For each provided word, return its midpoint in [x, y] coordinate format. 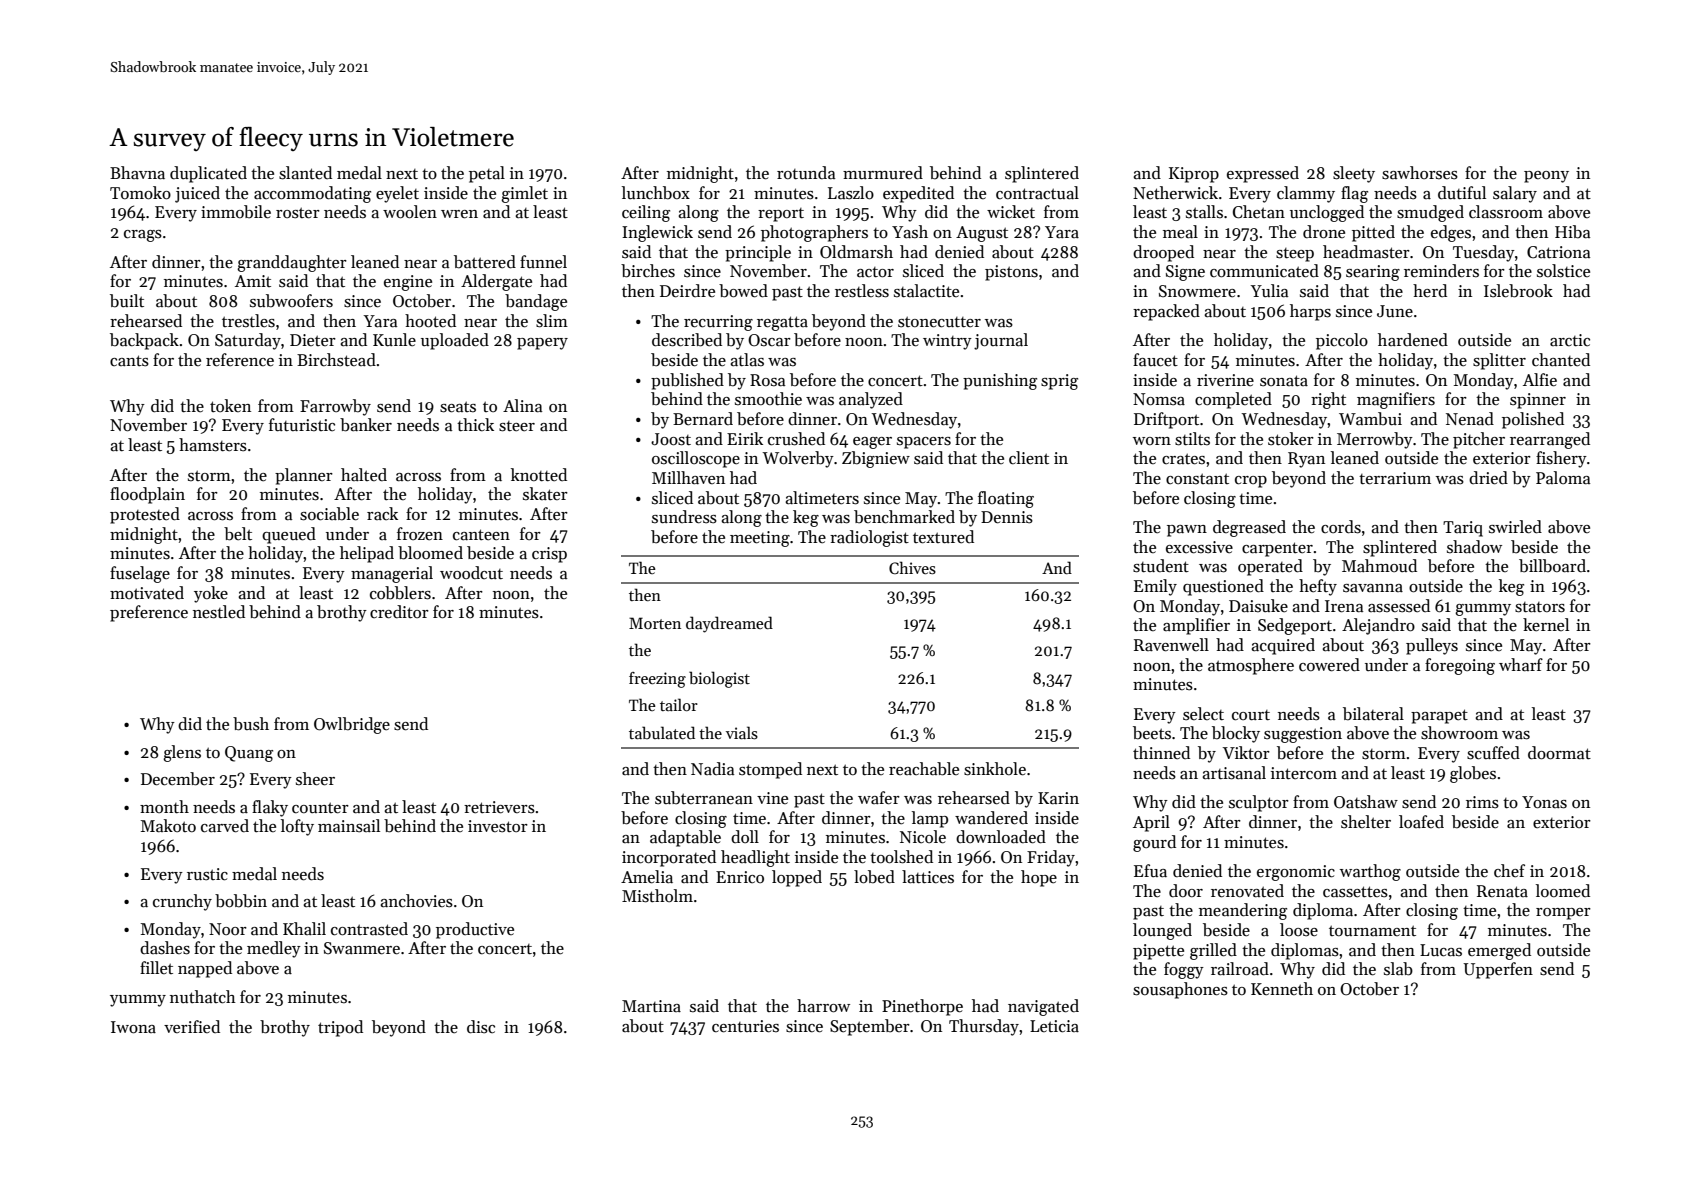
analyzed [871, 400]
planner [304, 476]
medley [274, 949]
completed [1233, 400]
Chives [912, 568]
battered [485, 262]
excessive [1199, 547]
